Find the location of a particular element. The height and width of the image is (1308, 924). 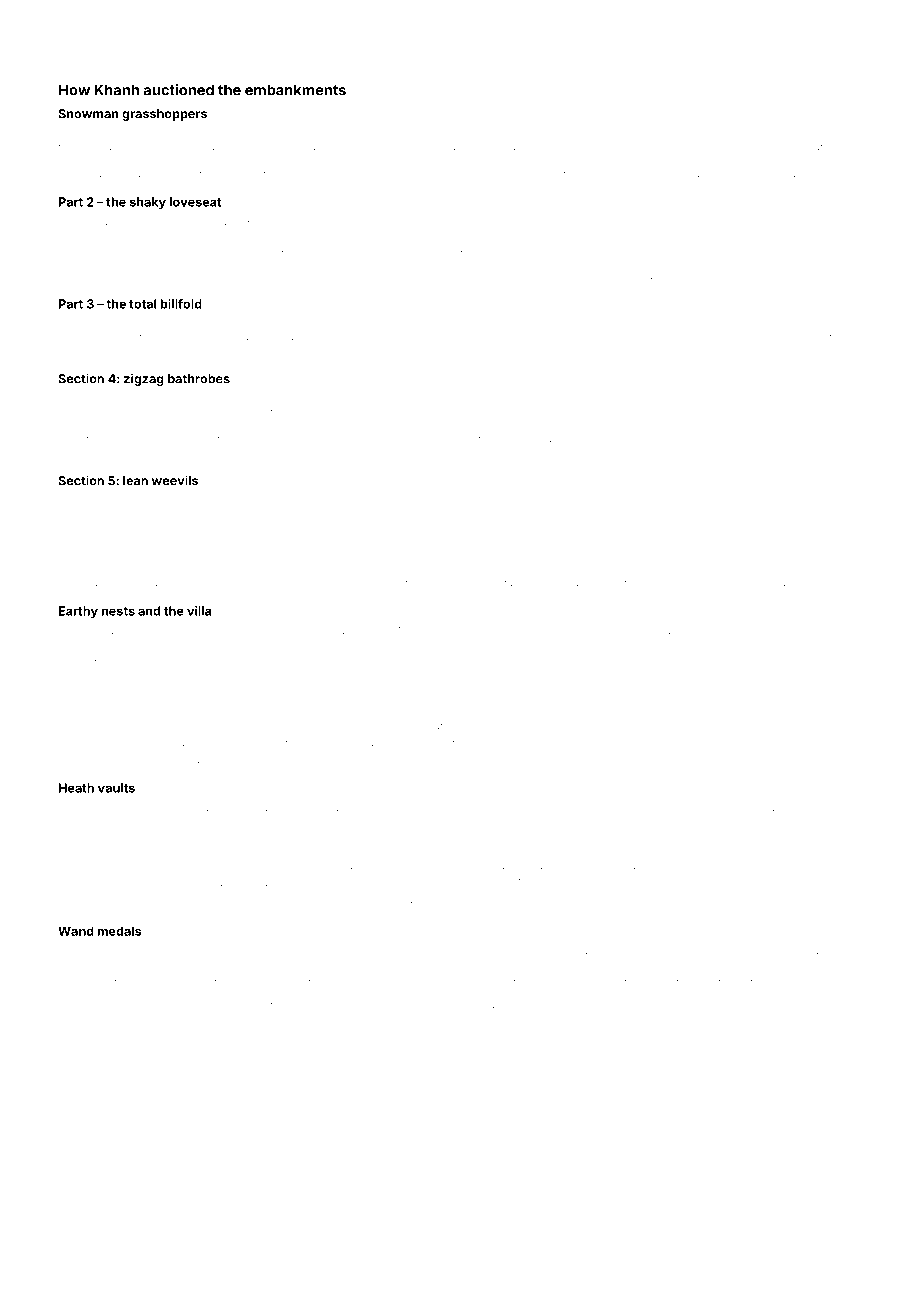

custodians is located at coordinates (724, 337).
